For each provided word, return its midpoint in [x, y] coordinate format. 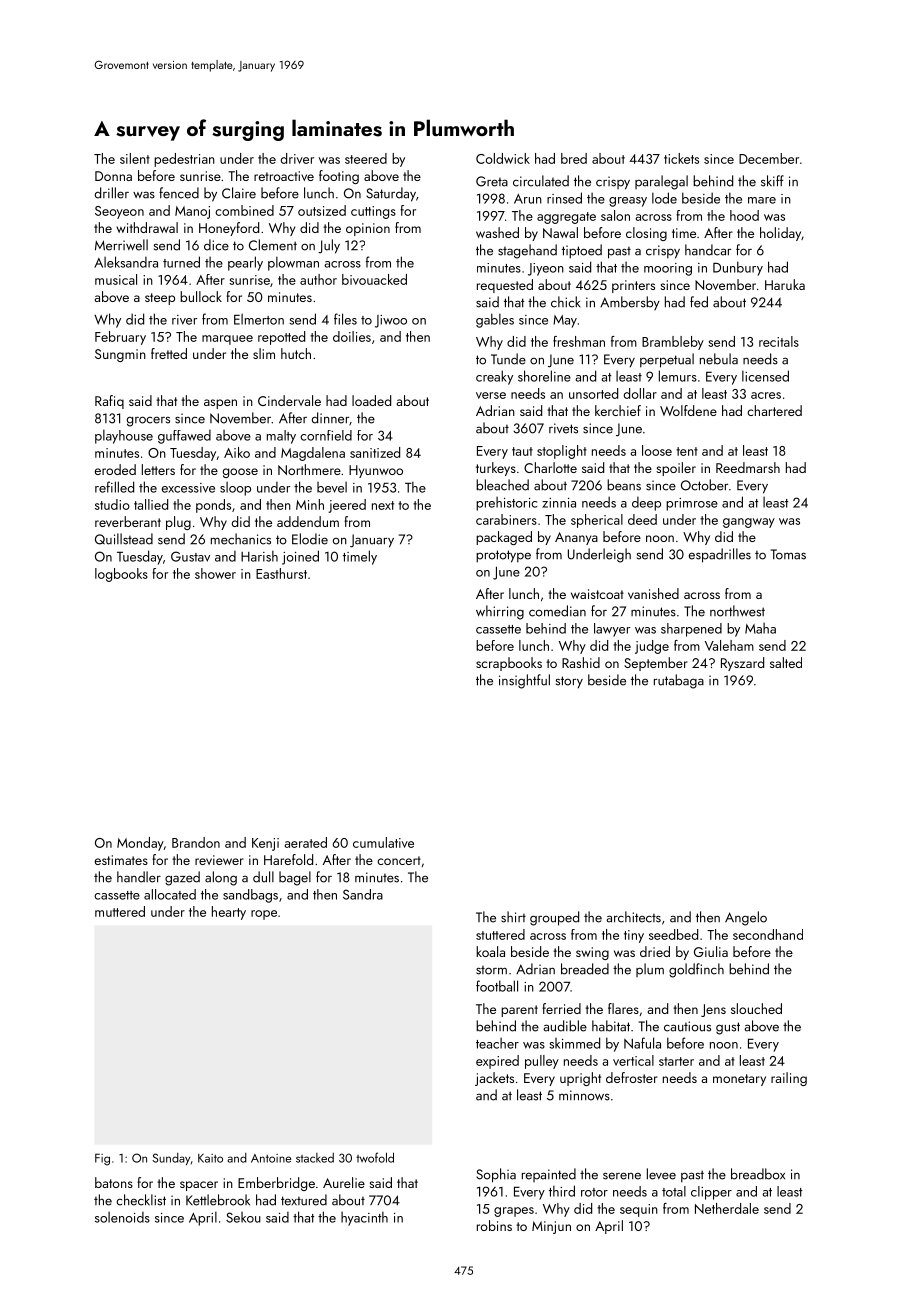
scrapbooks [509, 664]
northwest [737, 611]
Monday [140, 844]
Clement [273, 245]
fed [699, 302]
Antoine [271, 1158]
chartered [774, 410]
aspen [220, 404]
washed [497, 232]
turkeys [496, 469]
